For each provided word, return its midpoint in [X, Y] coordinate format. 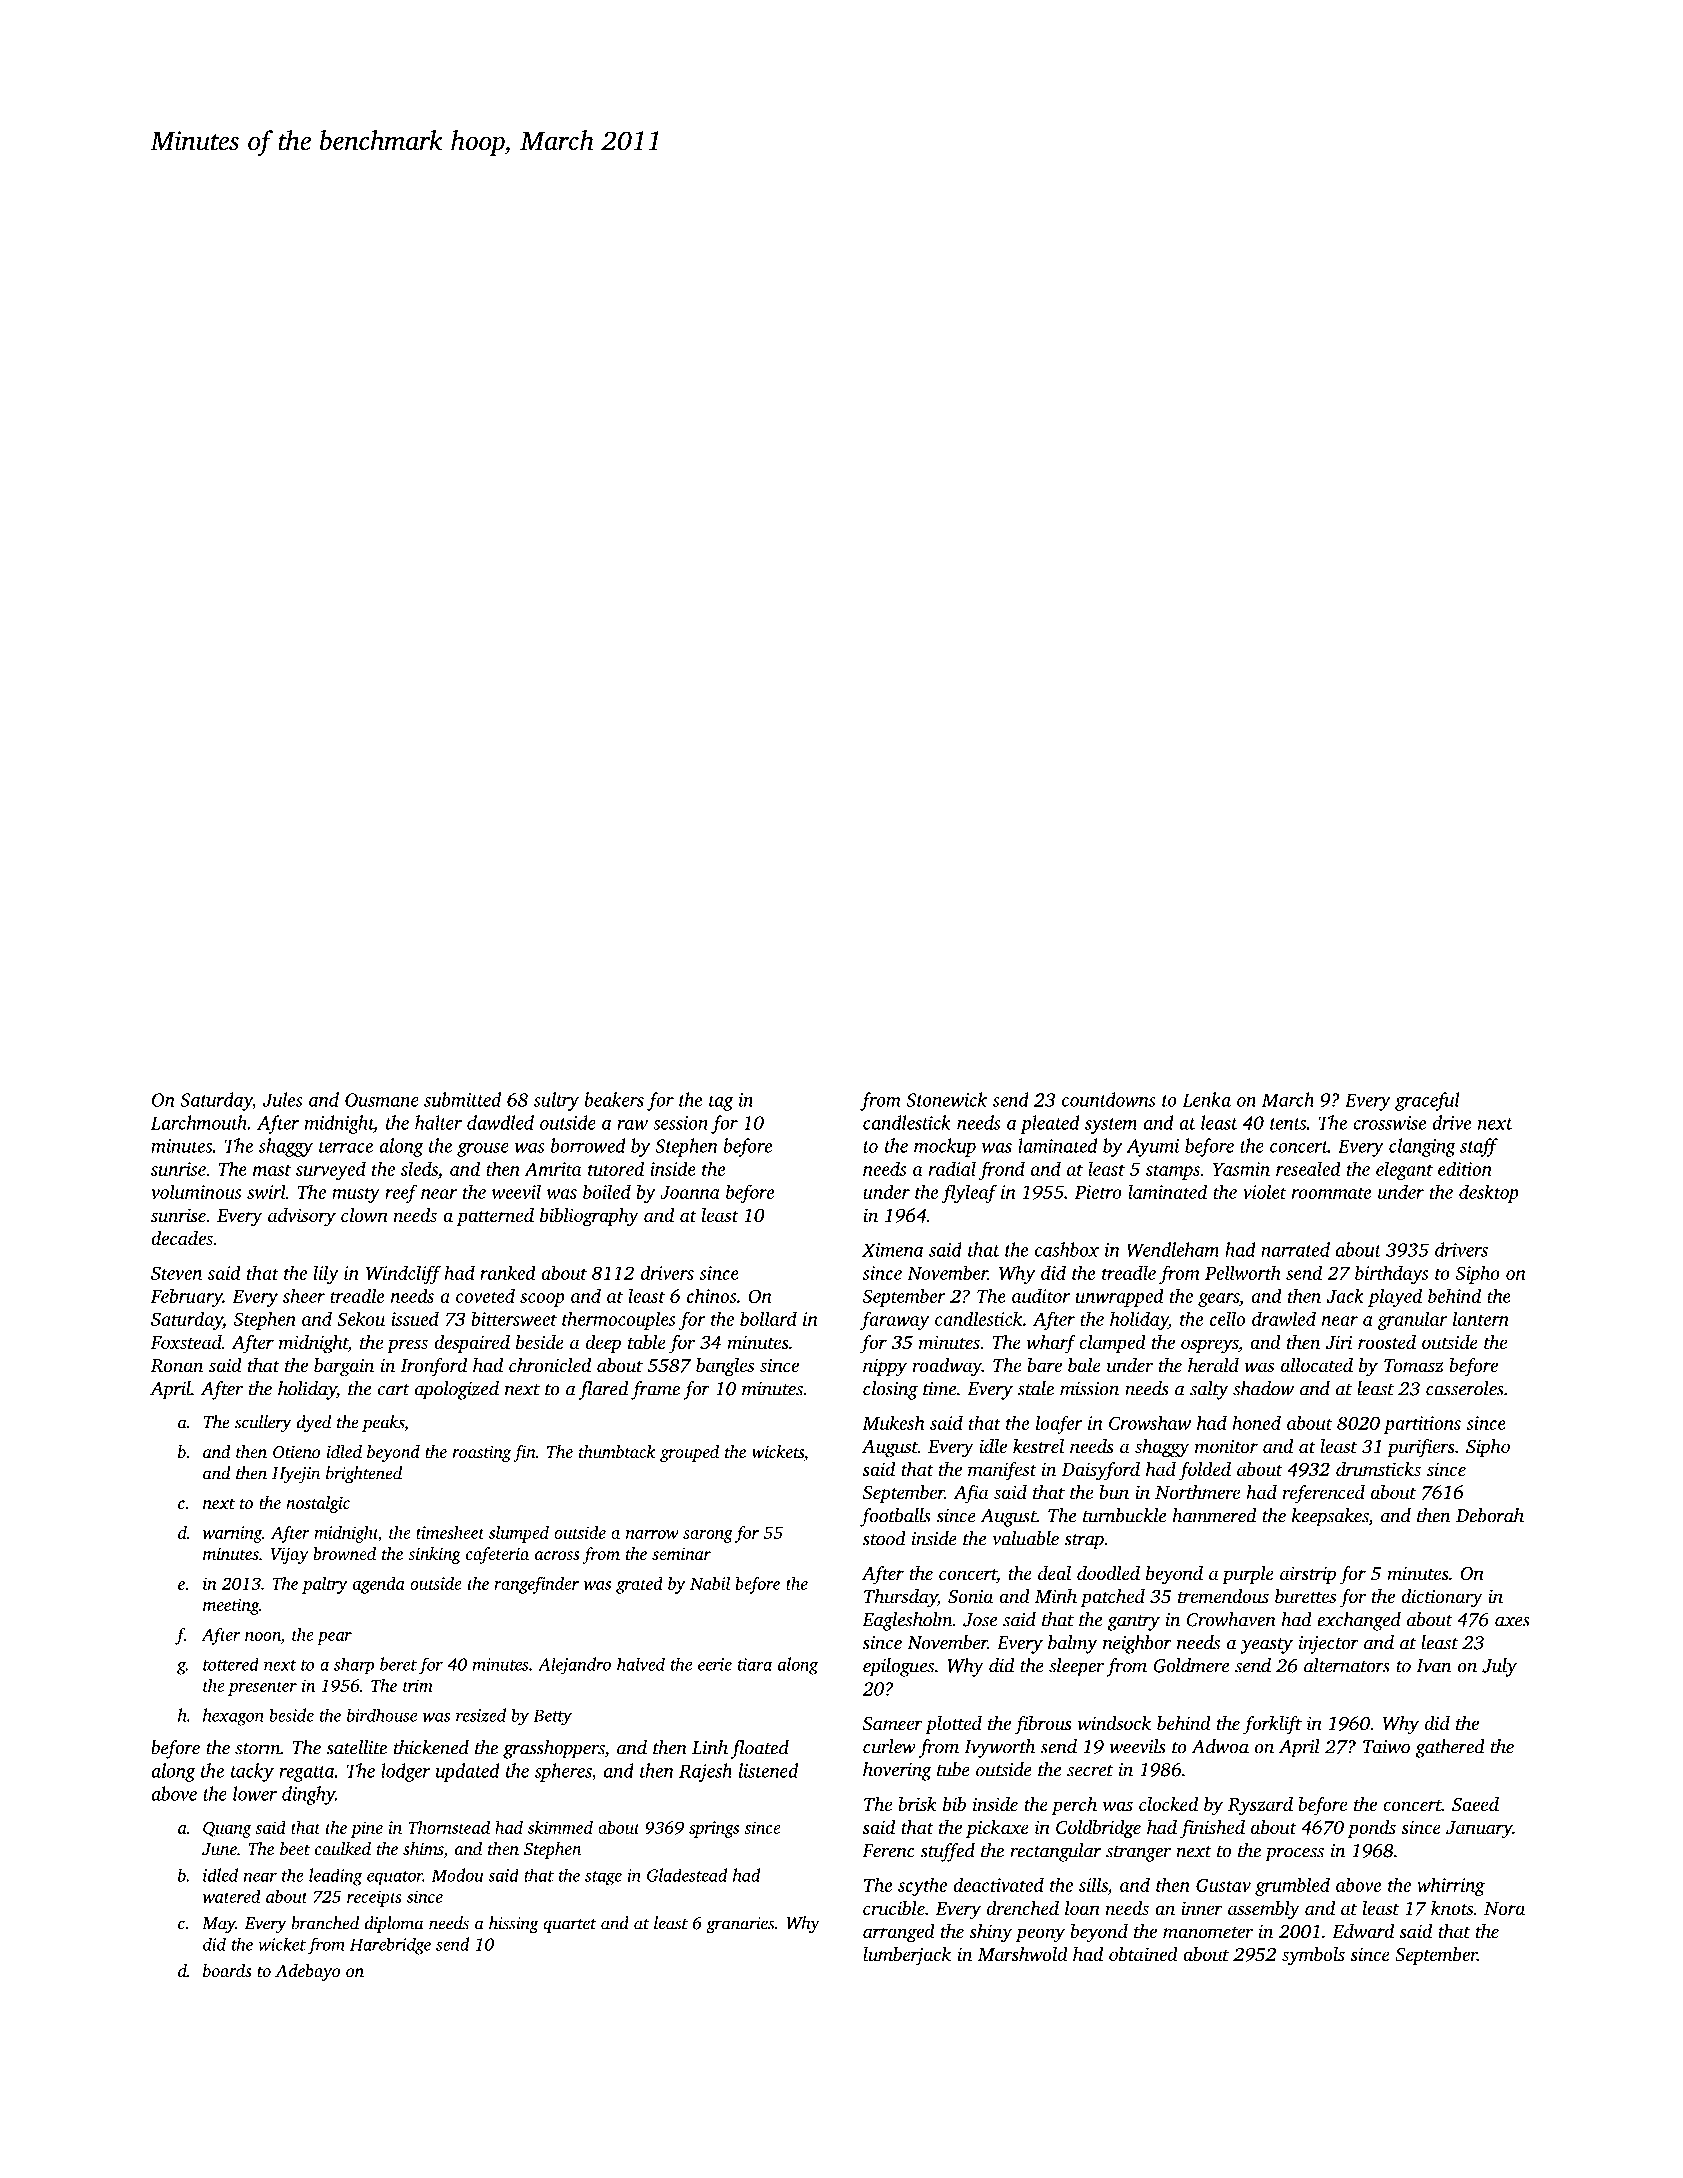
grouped [689, 1453]
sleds [419, 1168]
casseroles [1465, 1388]
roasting [481, 1453]
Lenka [1206, 1099]
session [680, 1123]
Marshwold [1023, 1954]
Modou [457, 1875]
